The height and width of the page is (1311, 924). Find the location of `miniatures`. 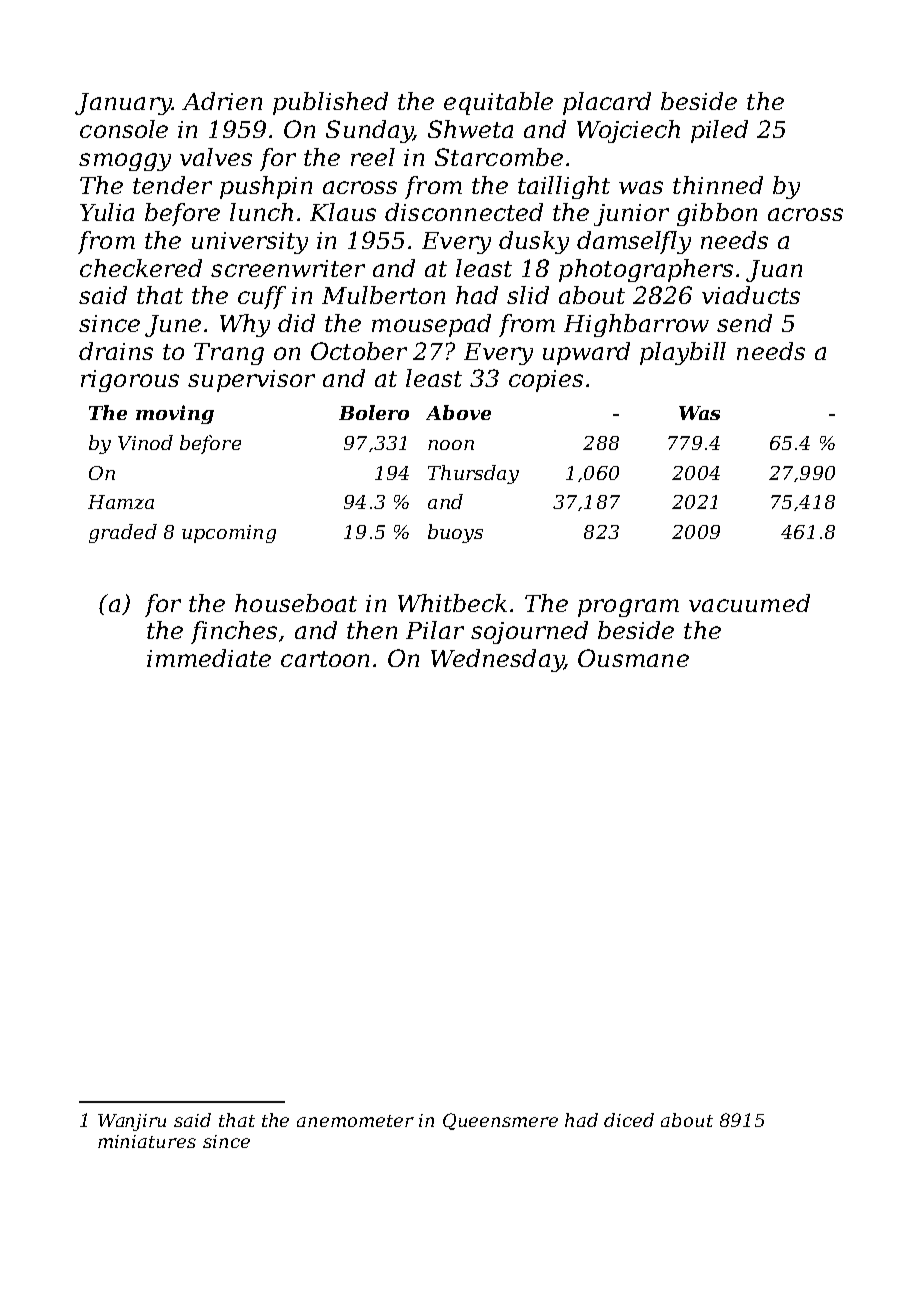

miniatures is located at coordinates (147, 1141).
